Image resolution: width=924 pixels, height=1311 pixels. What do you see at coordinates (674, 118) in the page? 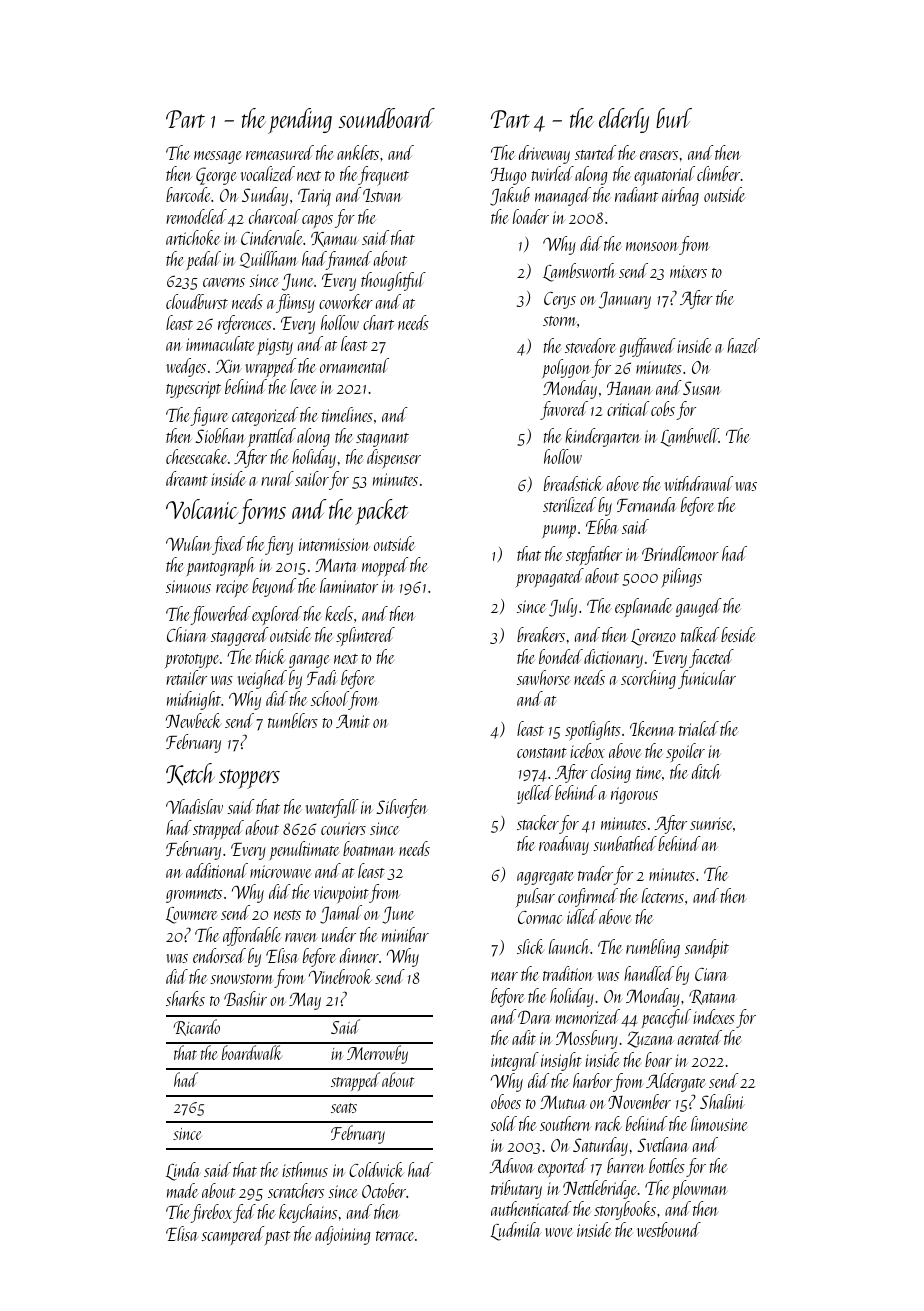
I see `burl` at bounding box center [674, 118].
